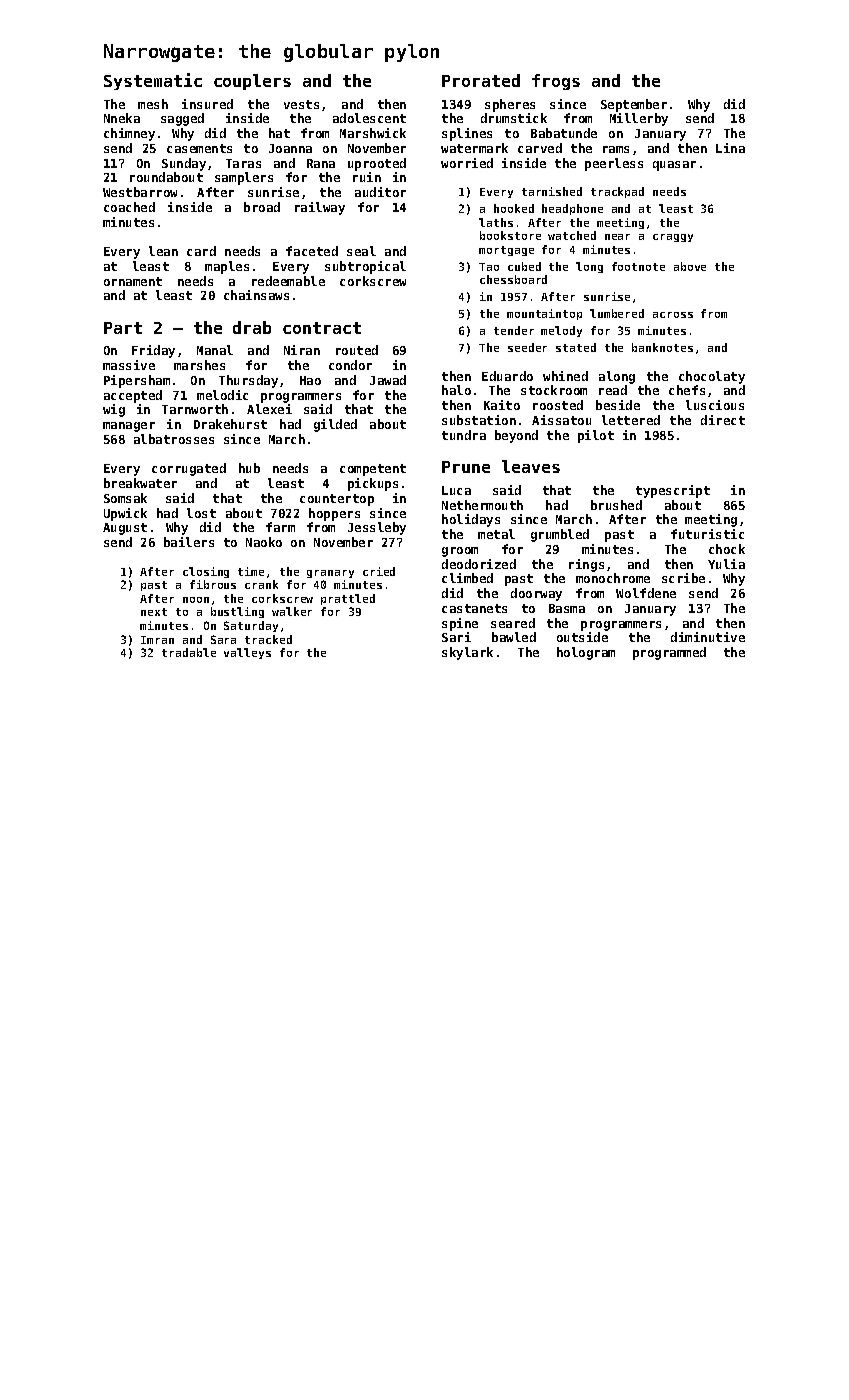 Image resolution: width=849 pixels, height=1400 pixels. What do you see at coordinates (634, 105) in the screenshot?
I see `September` at bounding box center [634, 105].
